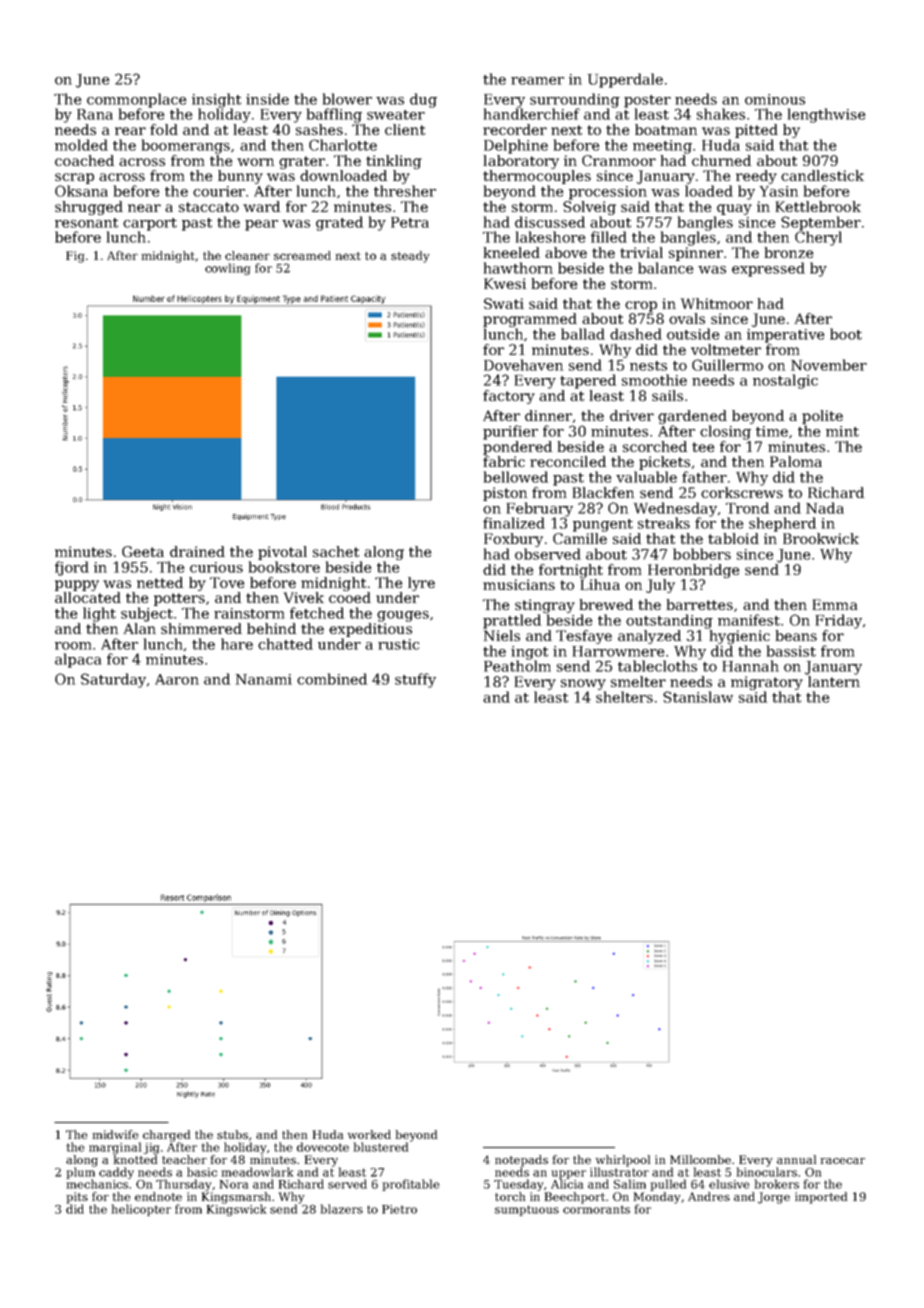 Image resolution: width=924 pixels, height=1308 pixels. Describe the element at coordinates (137, 100) in the image. I see `commonplace` at that location.
